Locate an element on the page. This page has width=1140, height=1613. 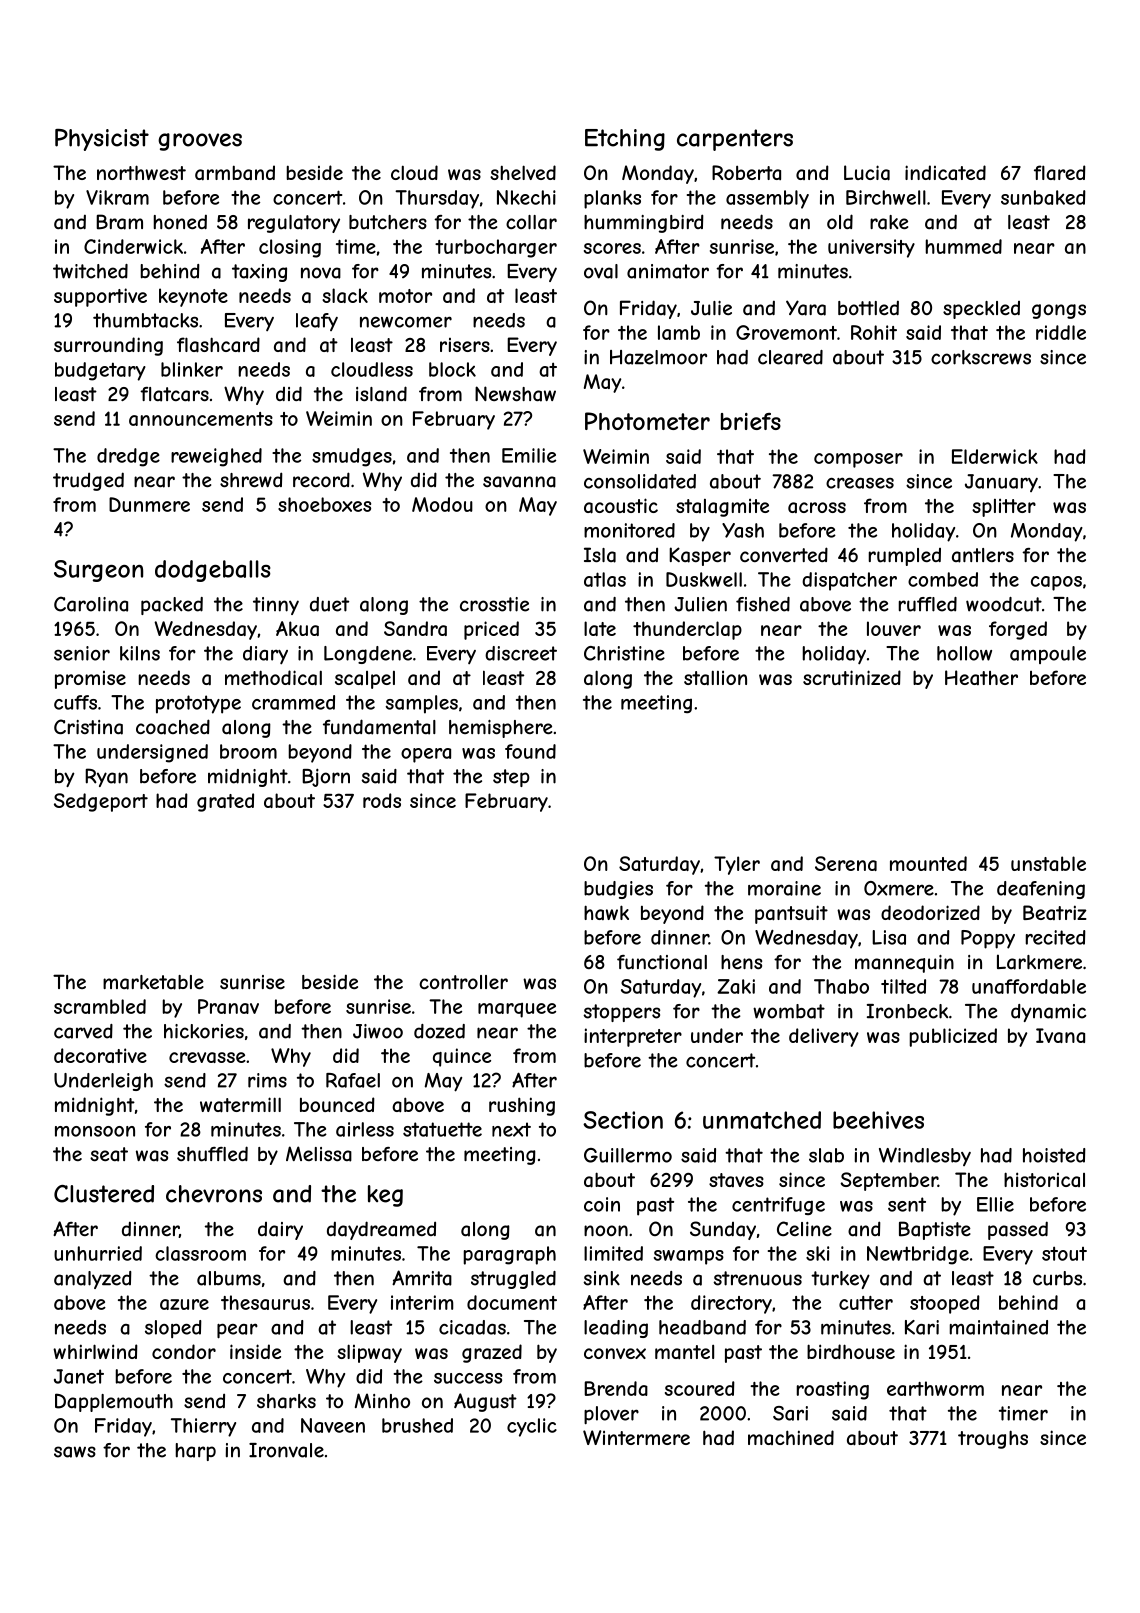
ampoule is located at coordinates (1048, 655).
